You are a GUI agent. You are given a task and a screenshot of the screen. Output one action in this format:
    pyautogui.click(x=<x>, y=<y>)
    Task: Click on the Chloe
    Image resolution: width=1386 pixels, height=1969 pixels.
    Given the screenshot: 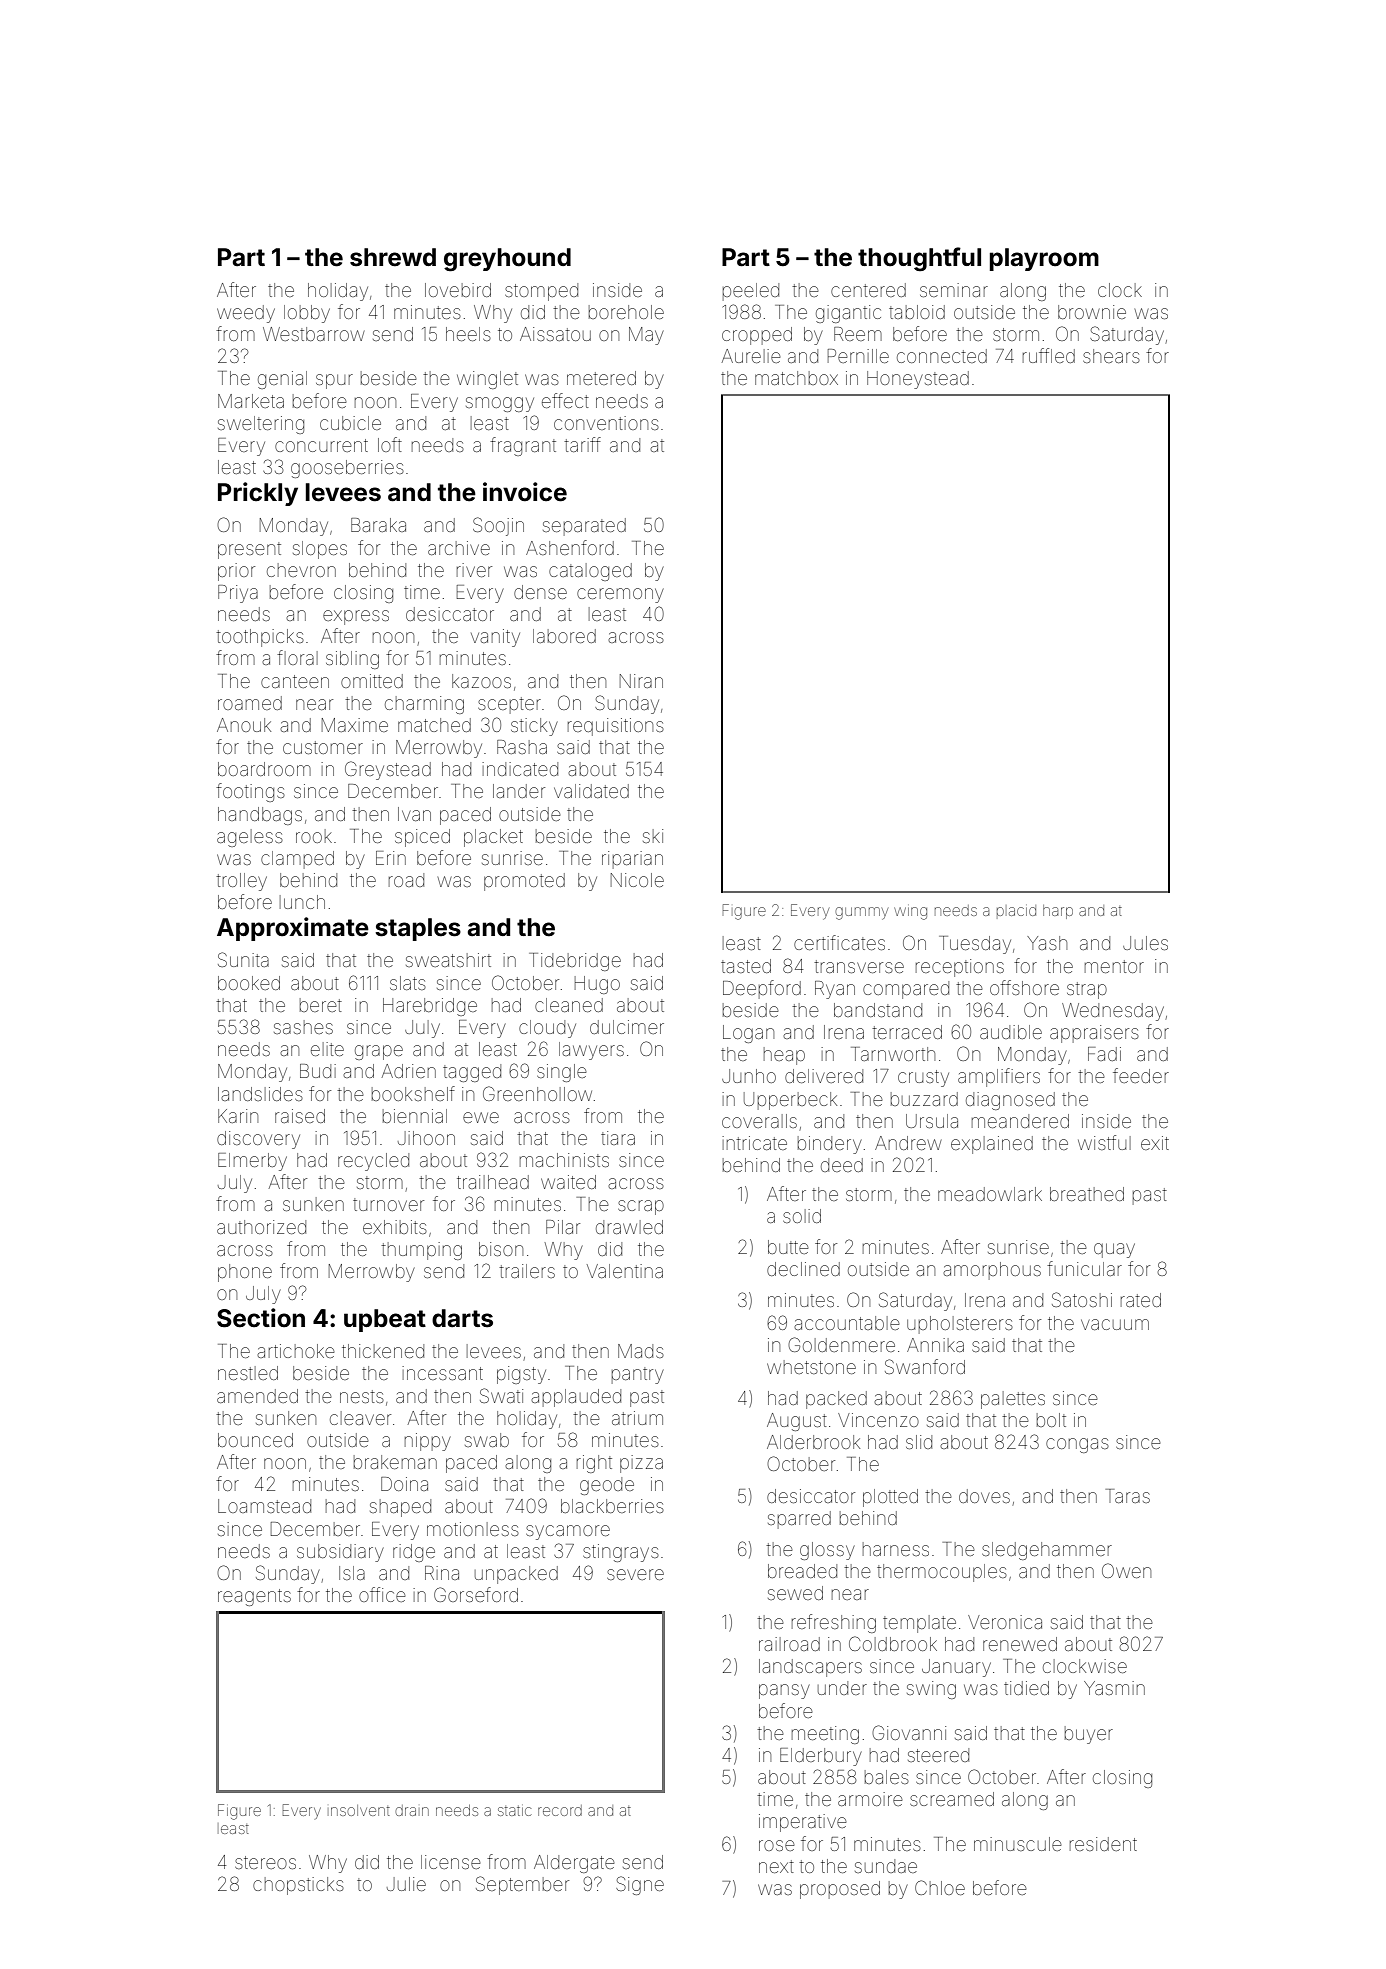 What is the action you would take?
    pyautogui.click(x=940, y=1887)
